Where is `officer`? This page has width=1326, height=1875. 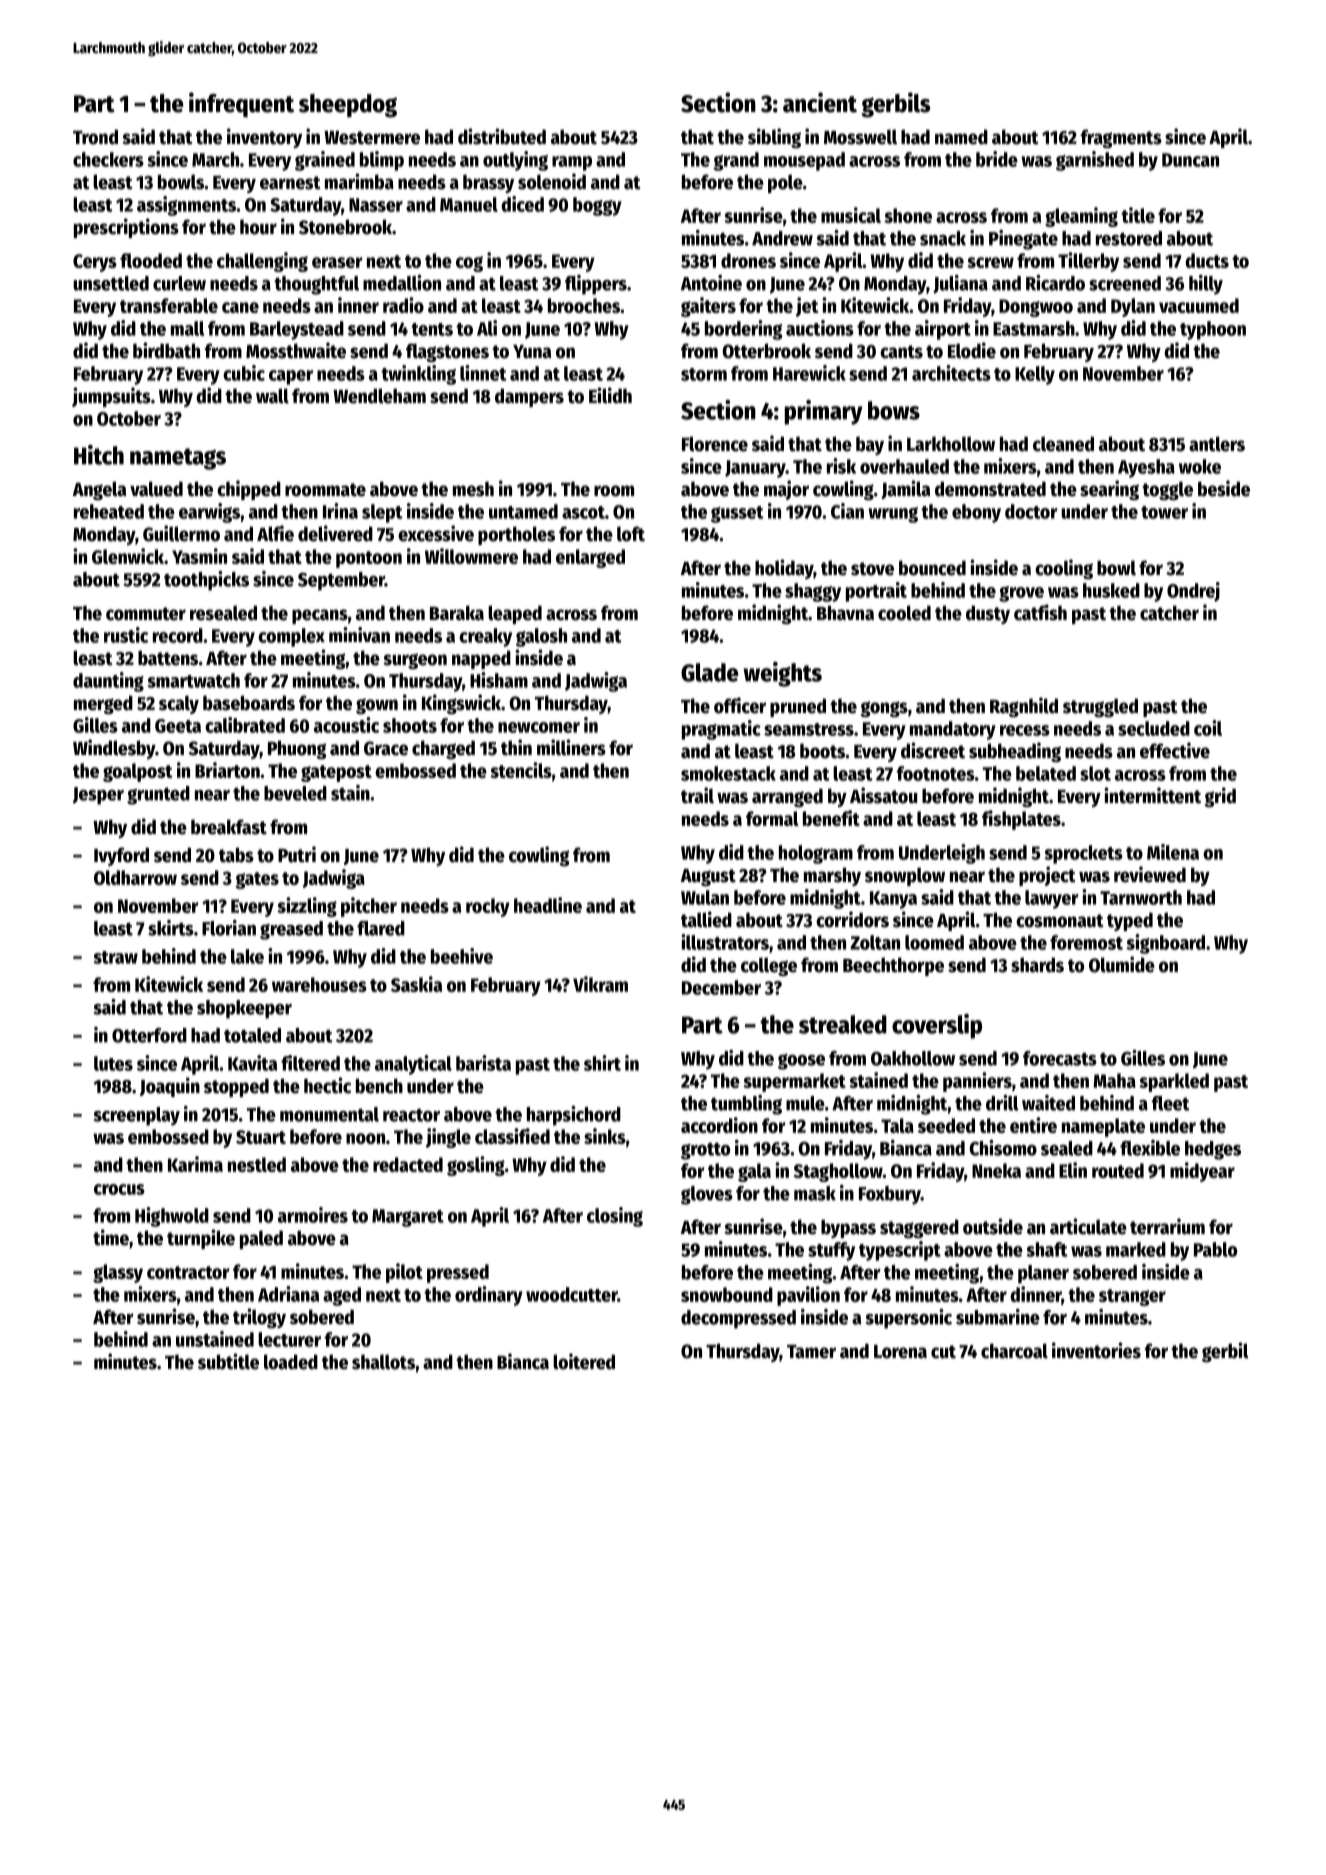
officer is located at coordinates (740, 705).
